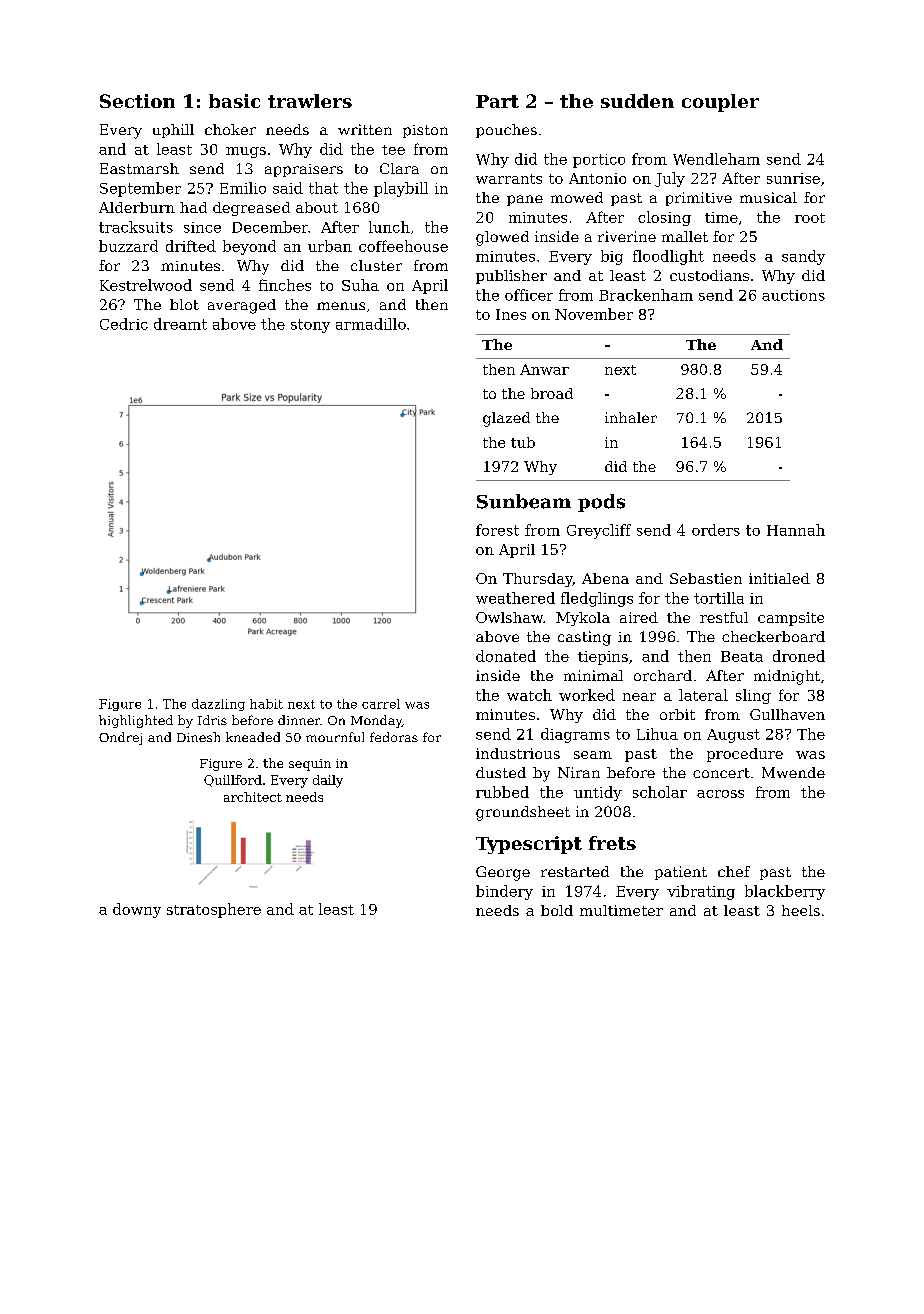 The image size is (924, 1314). Describe the element at coordinates (234, 101) in the screenshot. I see `basic` at that location.
